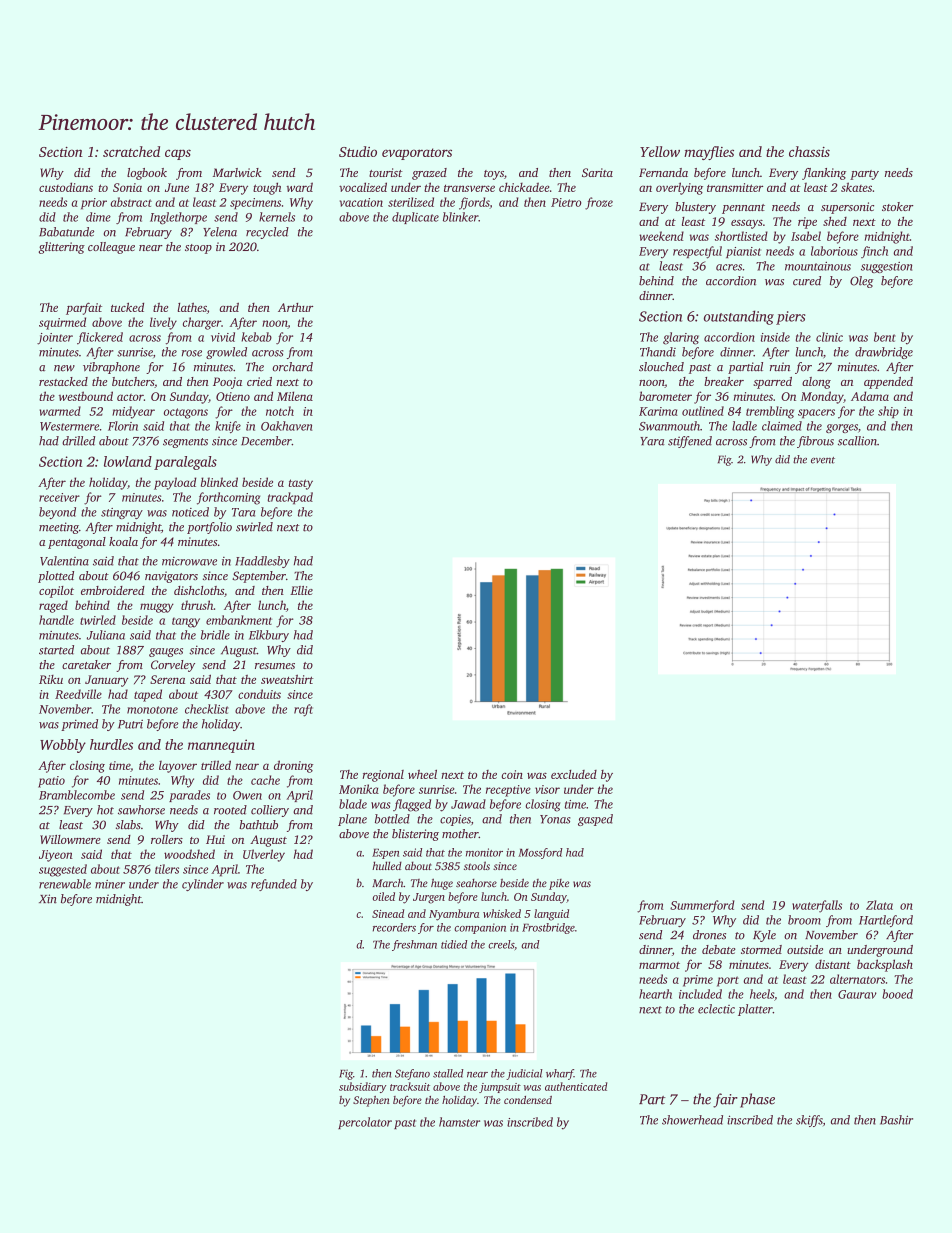 The height and width of the document is (1233, 952). I want to click on dime, so click(98, 217).
